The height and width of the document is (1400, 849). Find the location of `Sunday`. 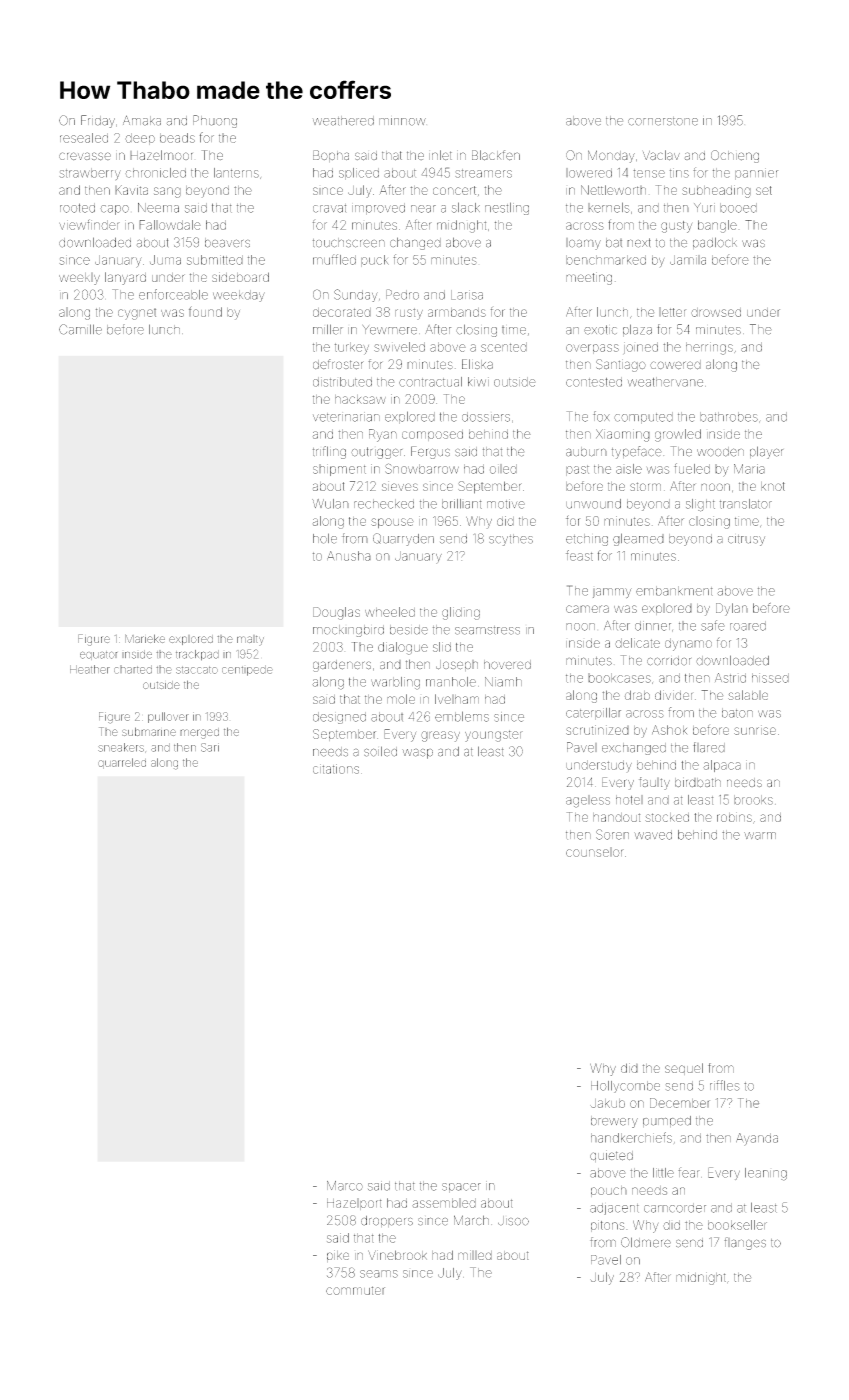

Sunday is located at coordinates (356, 295).
